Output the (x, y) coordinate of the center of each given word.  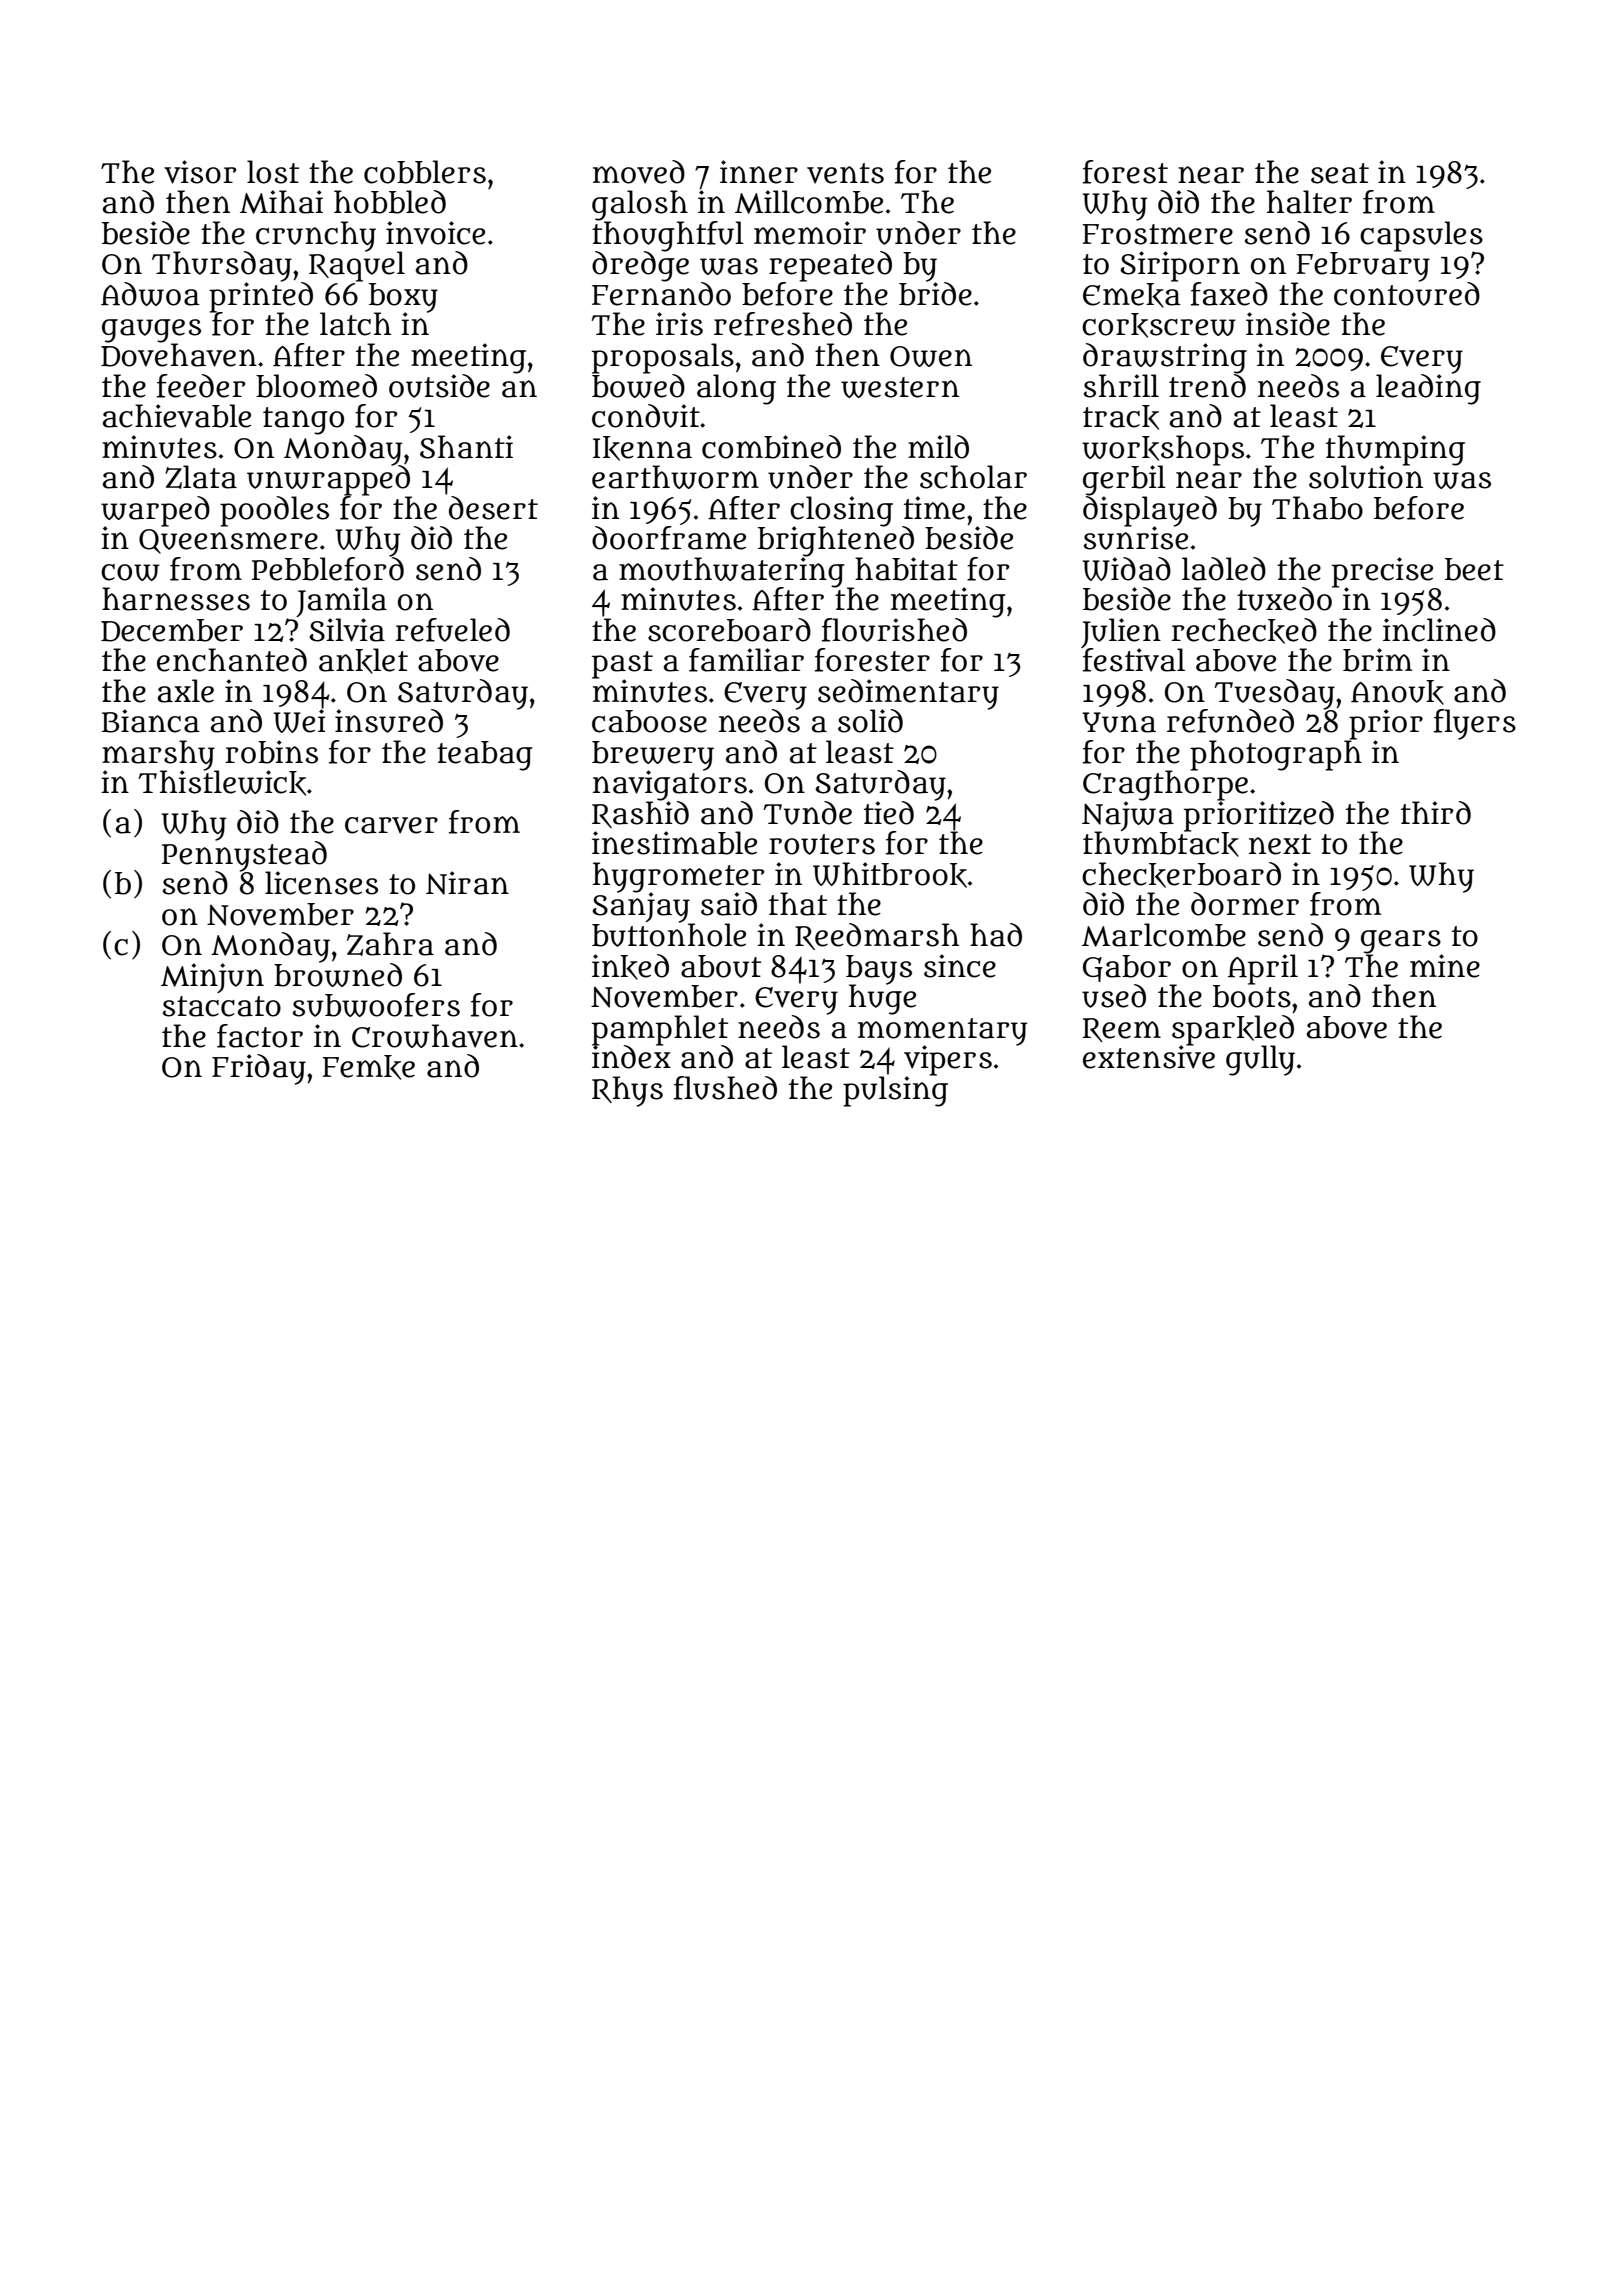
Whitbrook (890, 875)
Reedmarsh (877, 936)
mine (1445, 966)
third (1436, 813)
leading (1428, 389)
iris (679, 324)
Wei (300, 721)
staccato (222, 1006)
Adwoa (150, 294)
